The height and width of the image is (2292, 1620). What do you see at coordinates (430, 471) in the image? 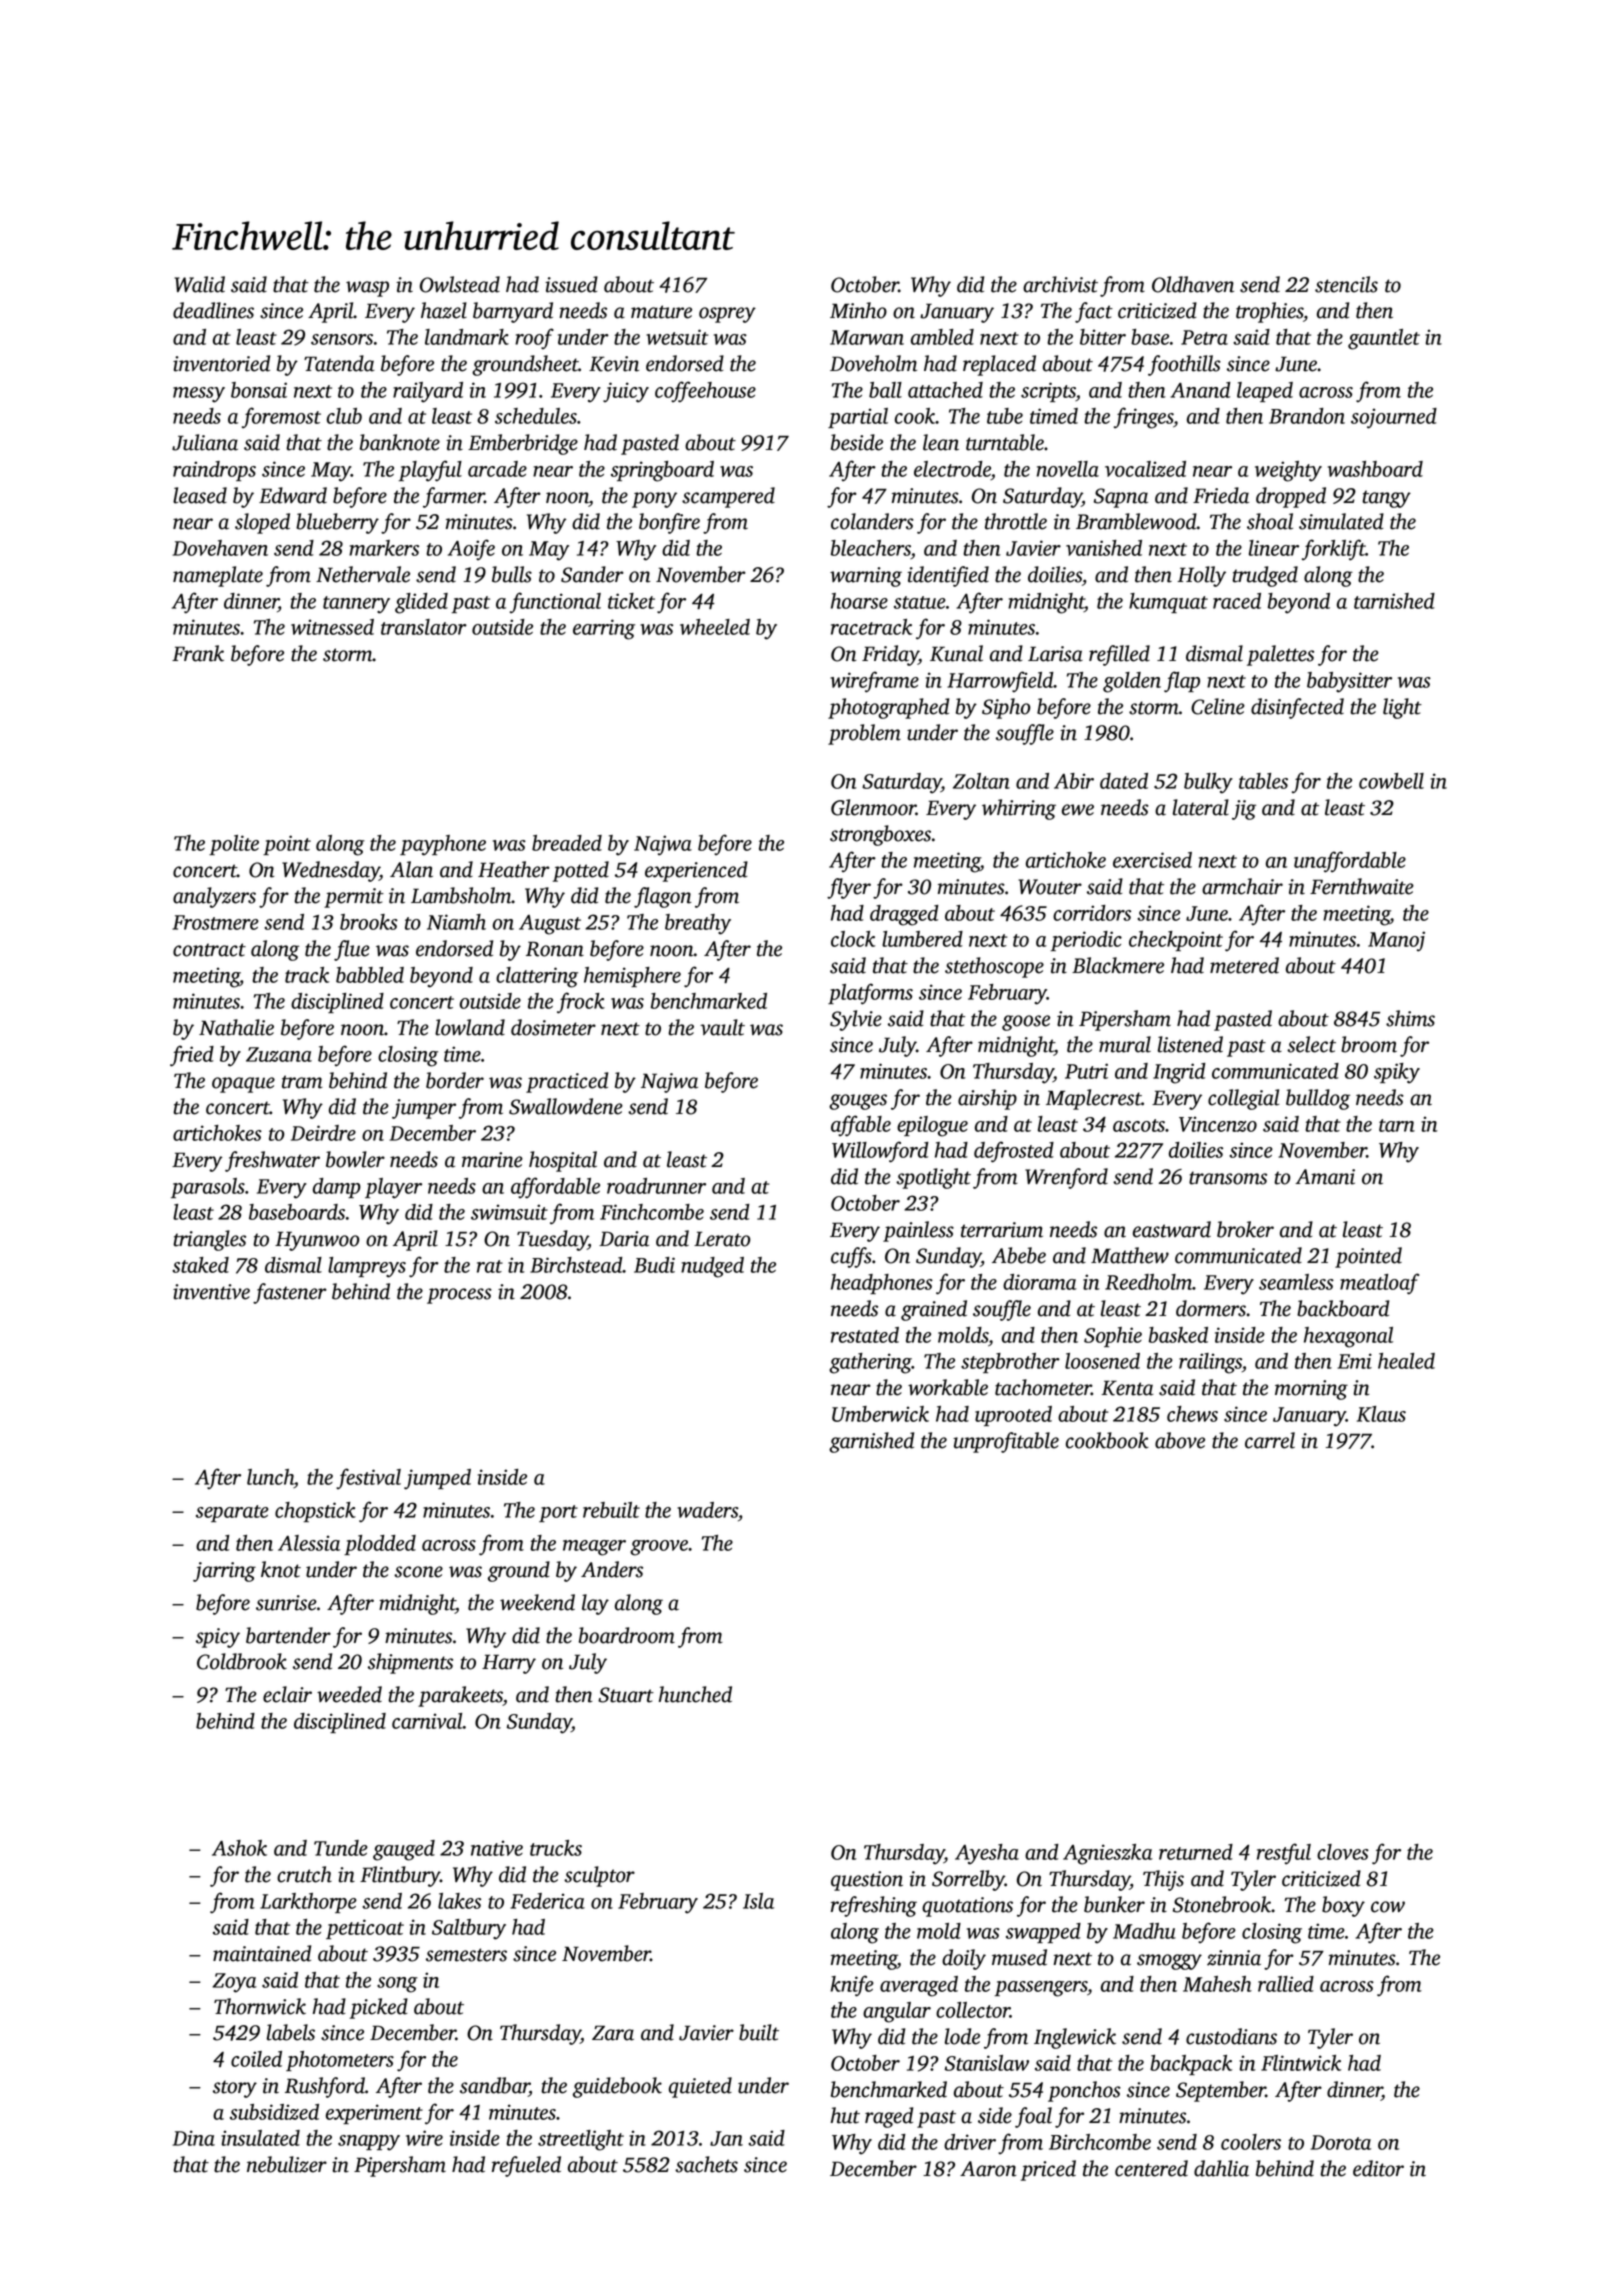
I see `playful` at bounding box center [430, 471].
